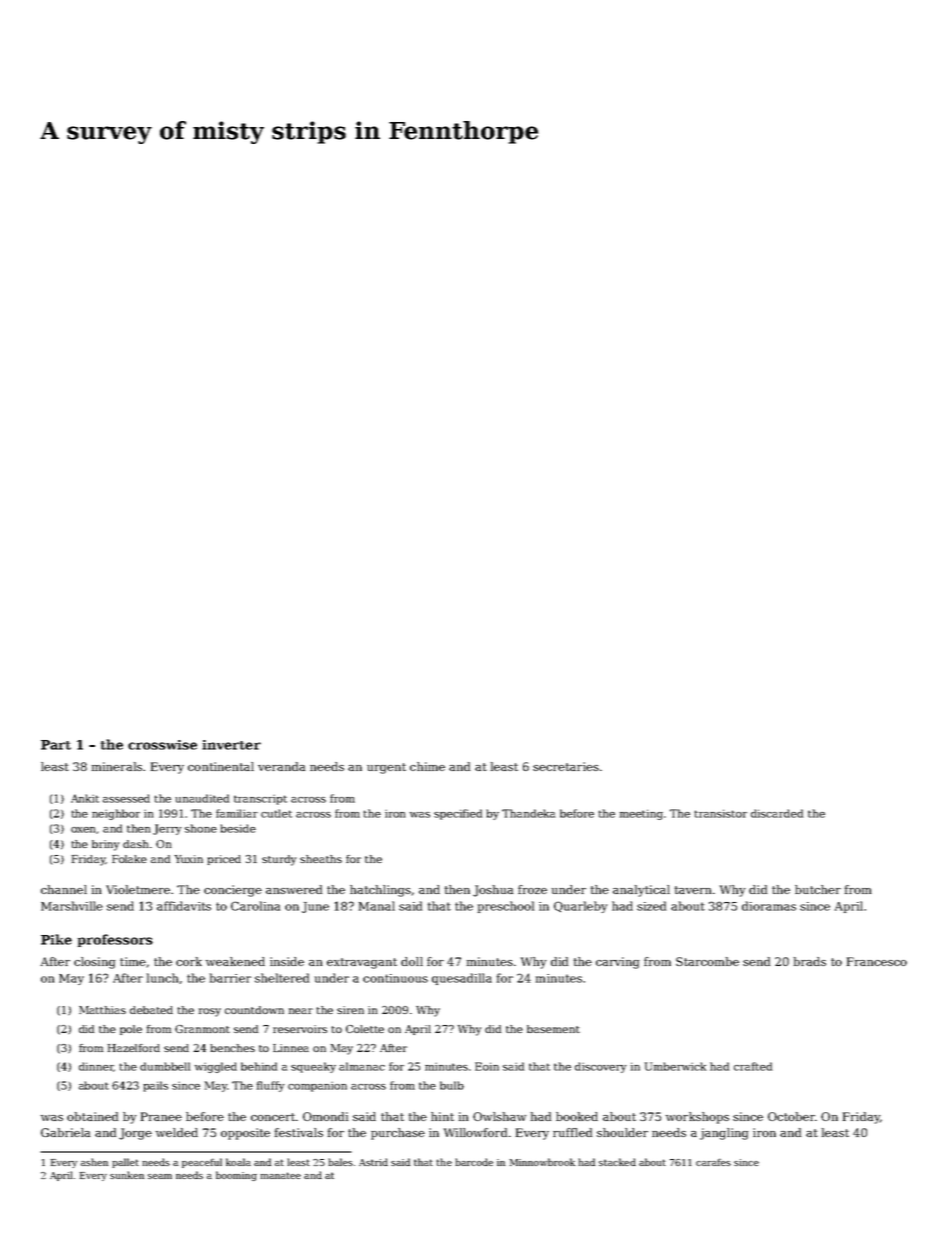  I want to click on almanac, so click(362, 1066).
